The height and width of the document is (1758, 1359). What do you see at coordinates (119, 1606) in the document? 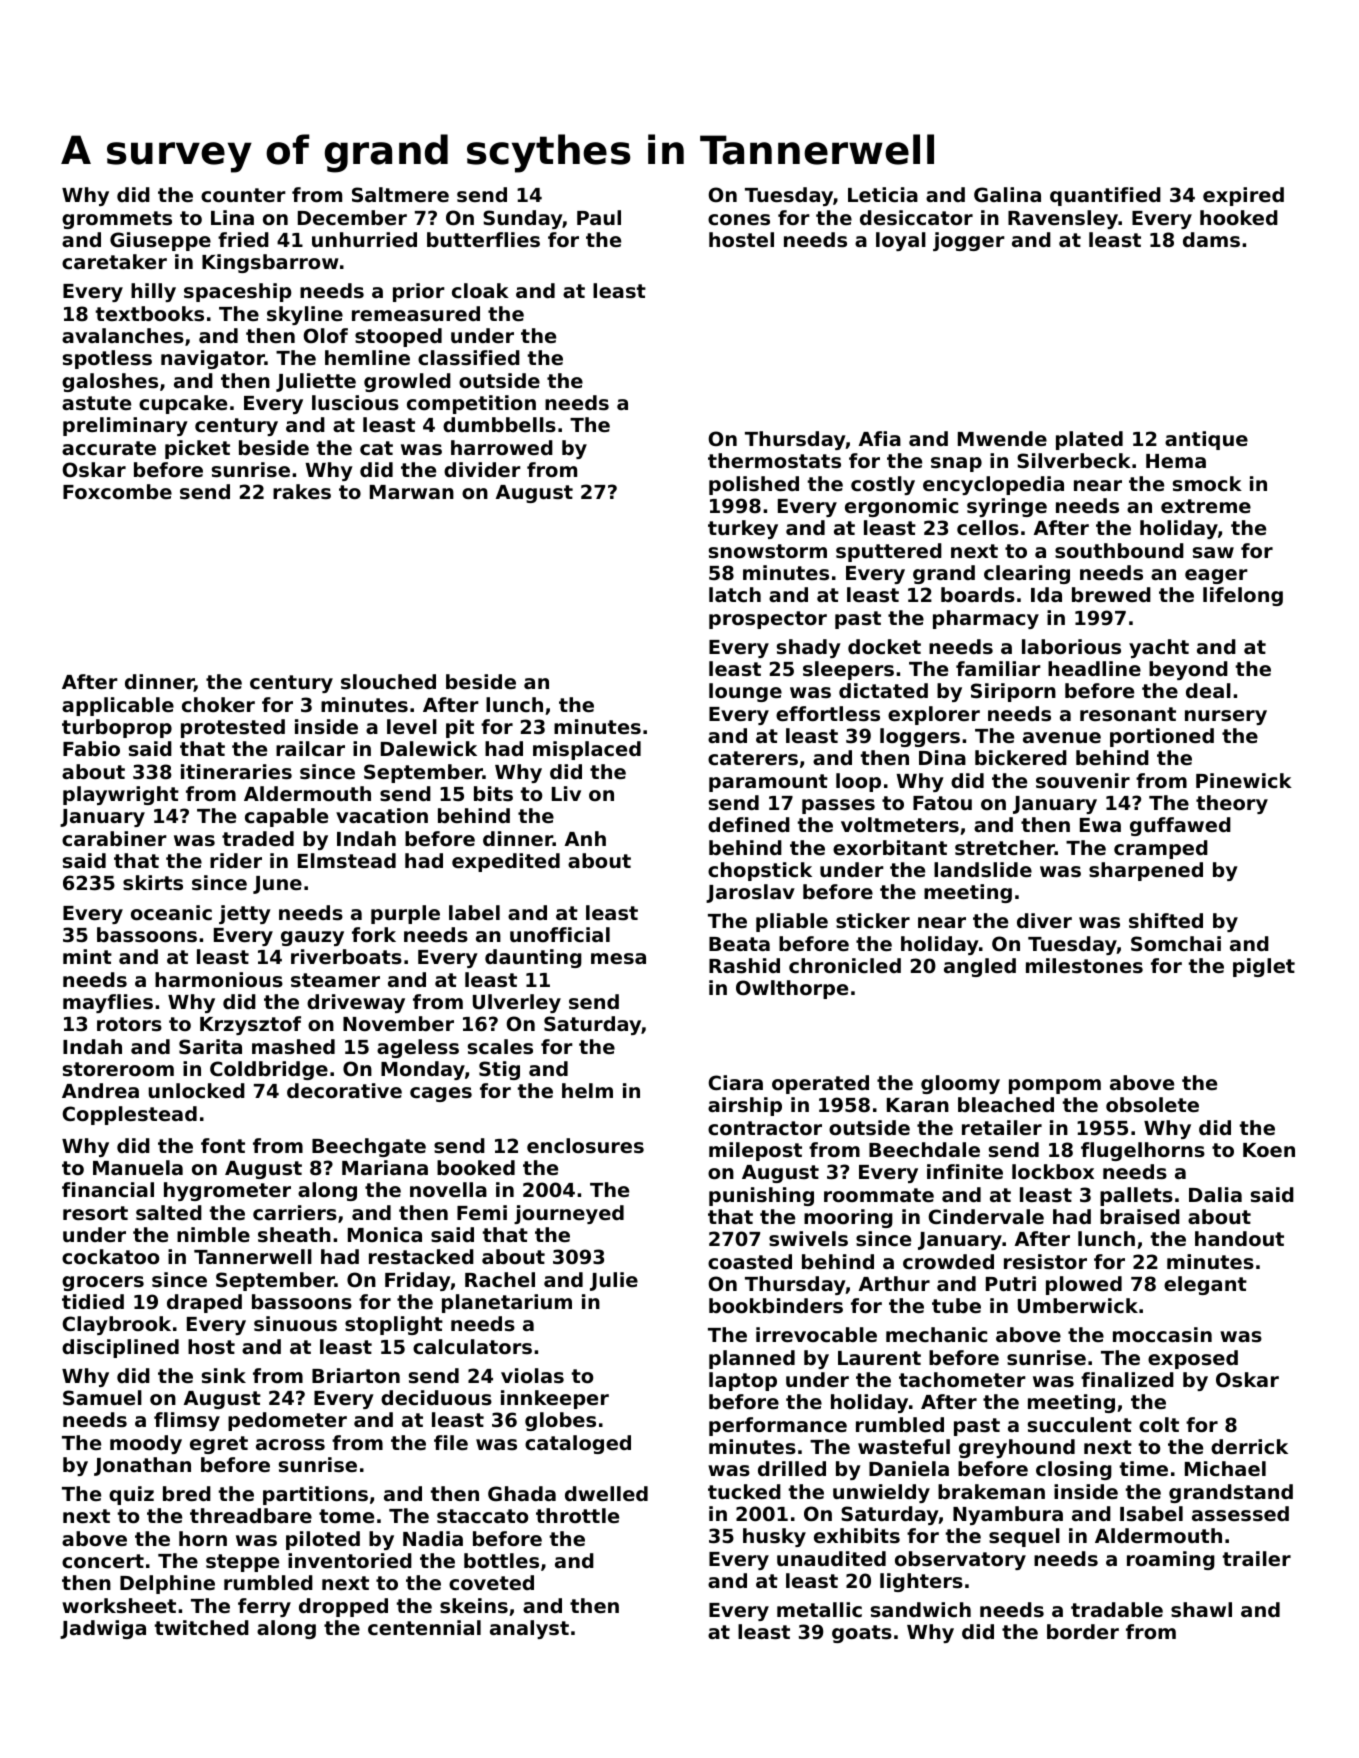
I see `worksheet` at bounding box center [119, 1606].
